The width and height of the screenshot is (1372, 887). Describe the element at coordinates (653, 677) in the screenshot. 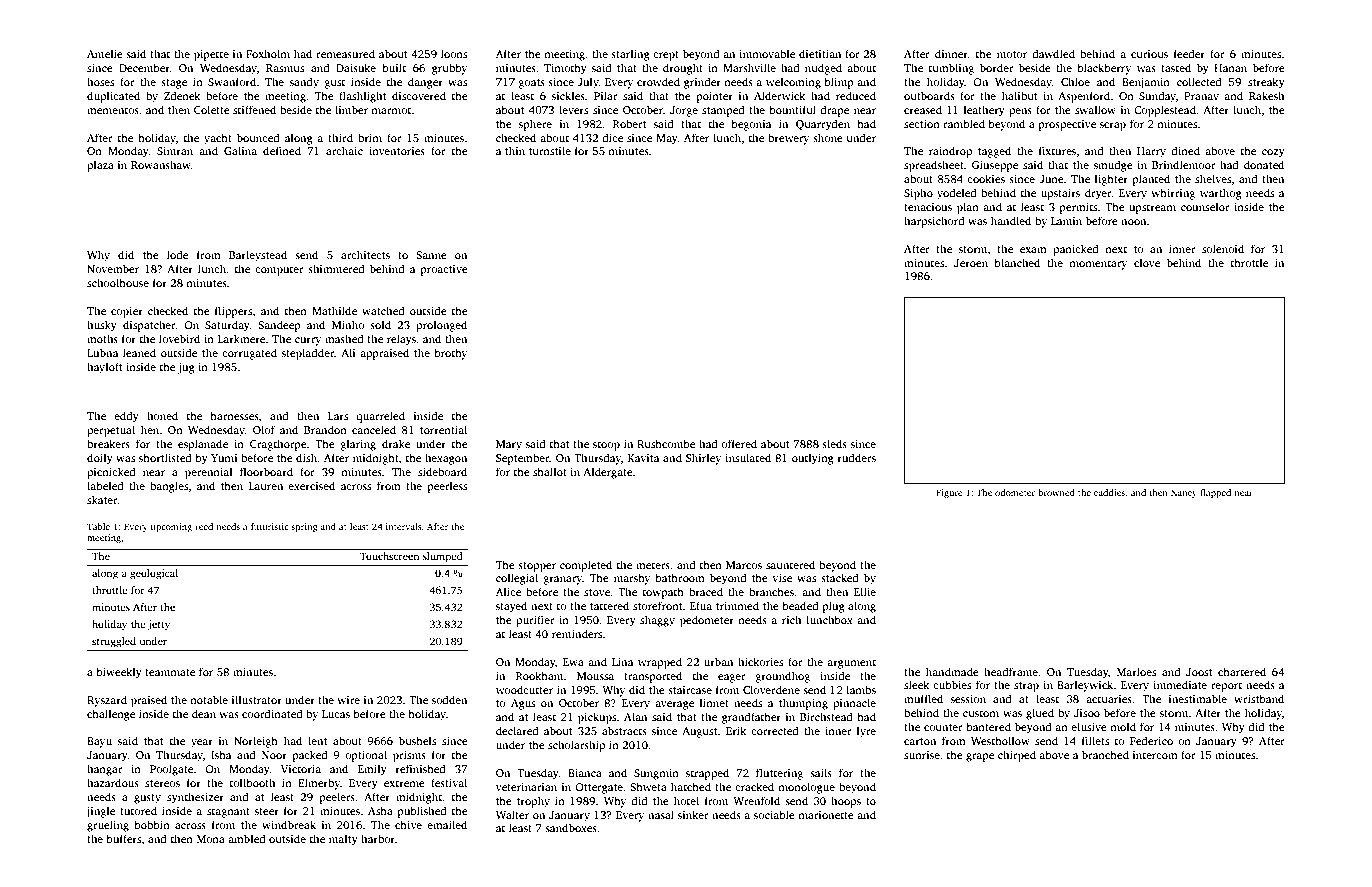

I see `transported` at that location.
